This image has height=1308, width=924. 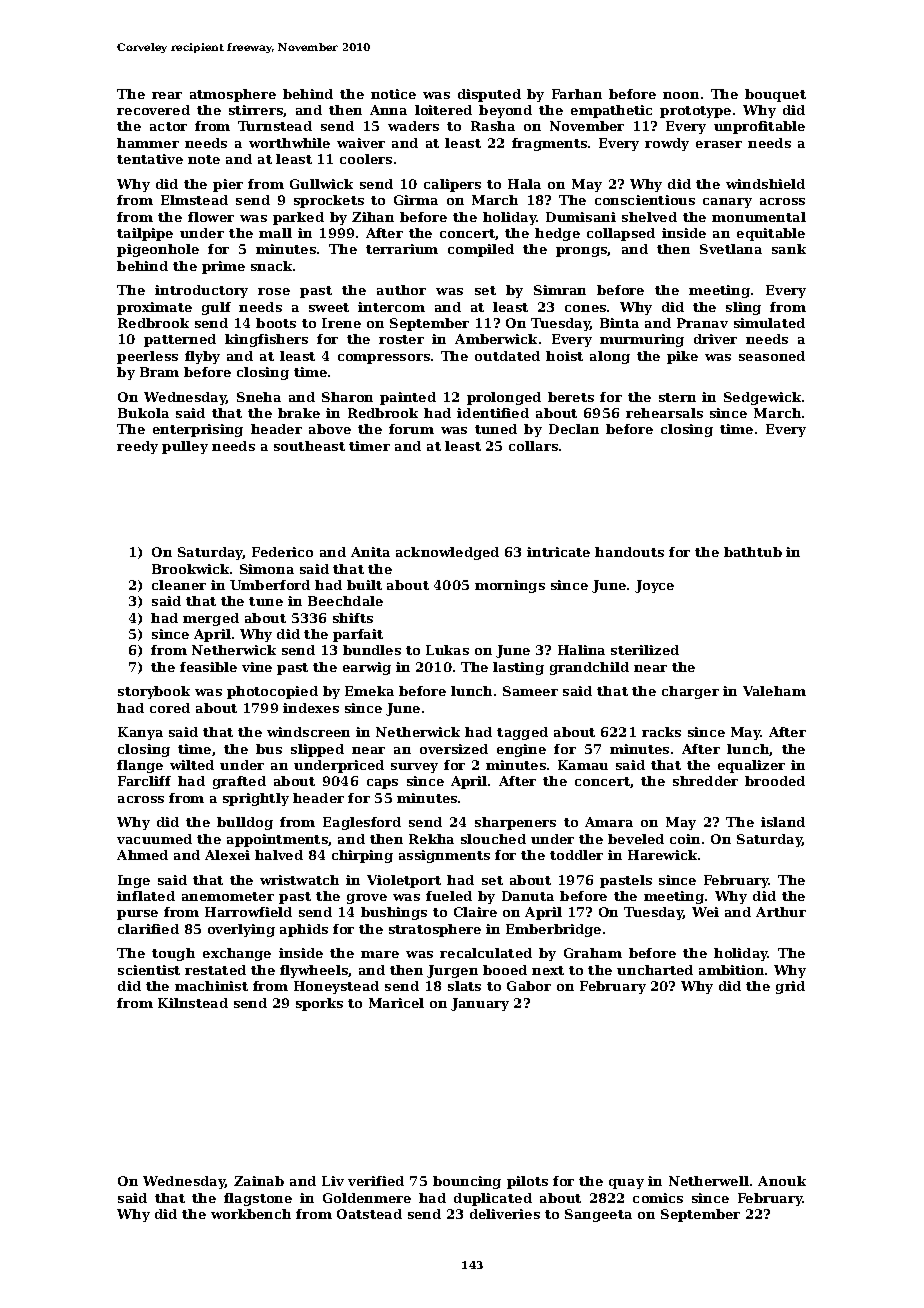 I want to click on sharpeners, so click(x=515, y=823).
